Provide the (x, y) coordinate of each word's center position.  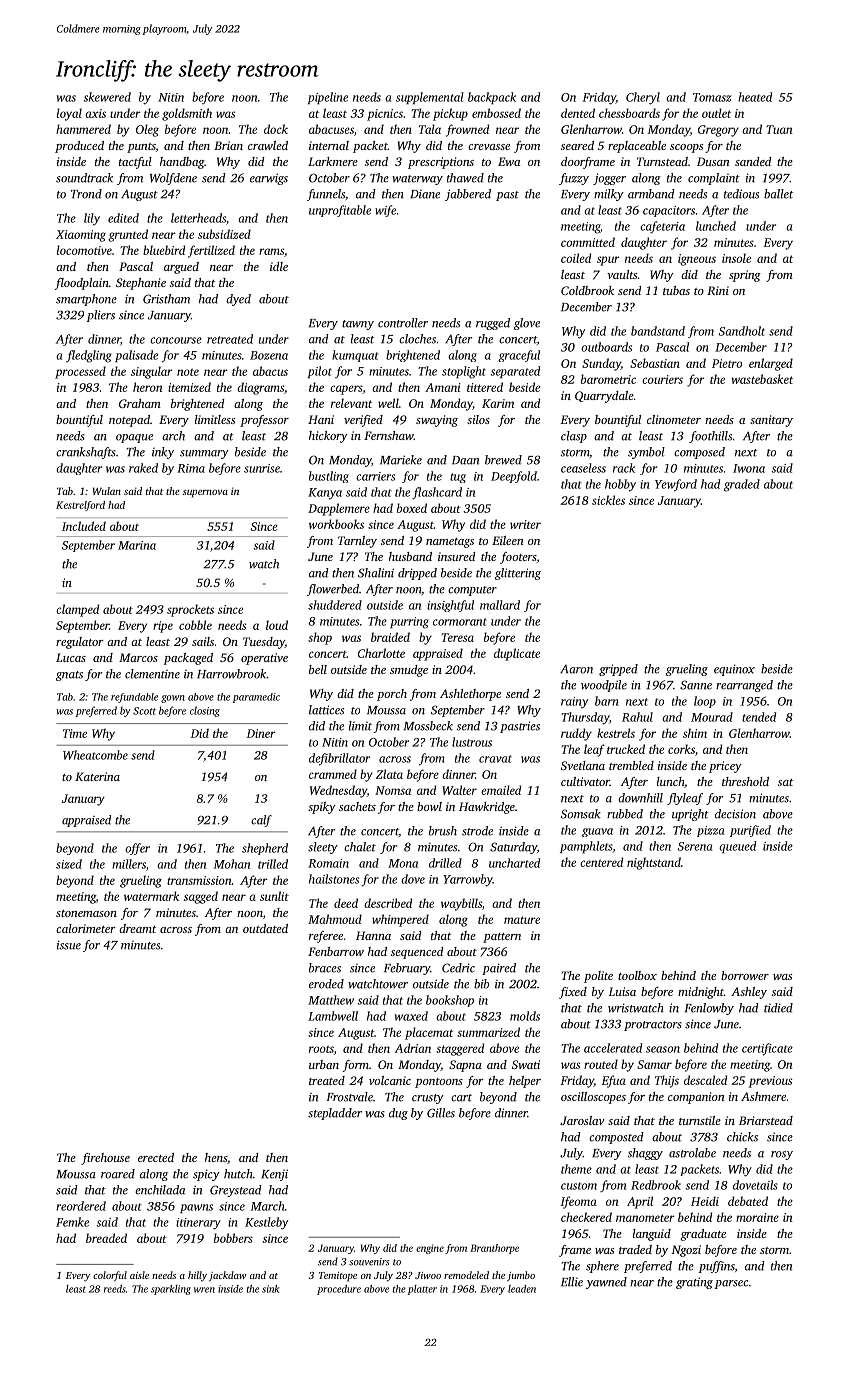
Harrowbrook (232, 674)
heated (755, 97)
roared (118, 1174)
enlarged (771, 364)
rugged (493, 324)
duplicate (517, 654)
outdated (265, 928)
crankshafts (86, 453)
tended (759, 717)
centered (601, 862)
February (407, 969)
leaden (522, 1289)
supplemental (430, 98)
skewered (107, 97)
